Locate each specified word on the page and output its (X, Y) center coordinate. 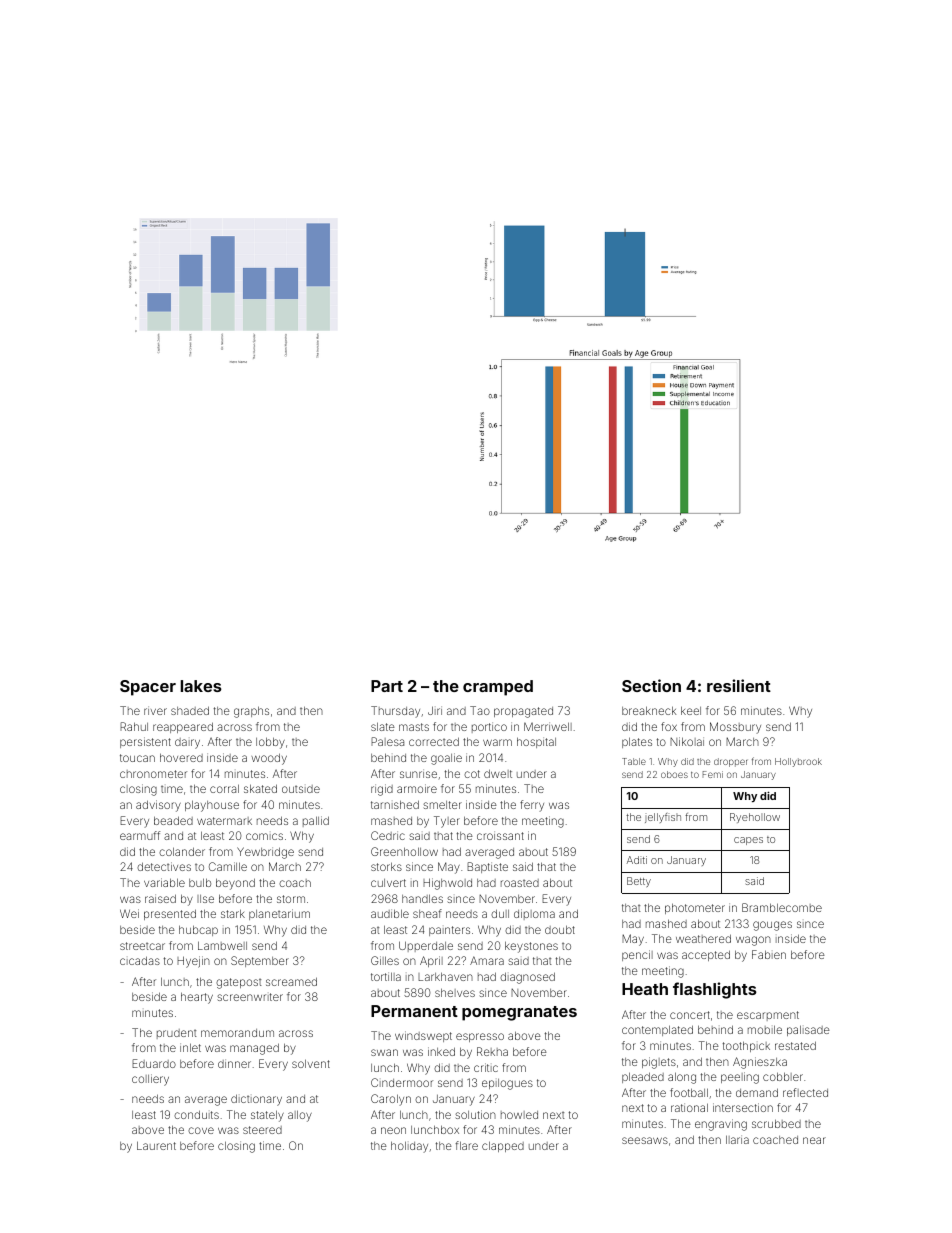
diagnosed (527, 978)
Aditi (637, 860)
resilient (739, 685)
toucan (137, 758)
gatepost (239, 983)
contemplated (657, 1030)
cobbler (783, 1076)
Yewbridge (265, 853)
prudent (177, 1034)
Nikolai (687, 741)
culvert (388, 883)
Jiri (435, 710)
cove (201, 1130)
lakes (201, 686)
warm (497, 742)
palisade (808, 1030)
